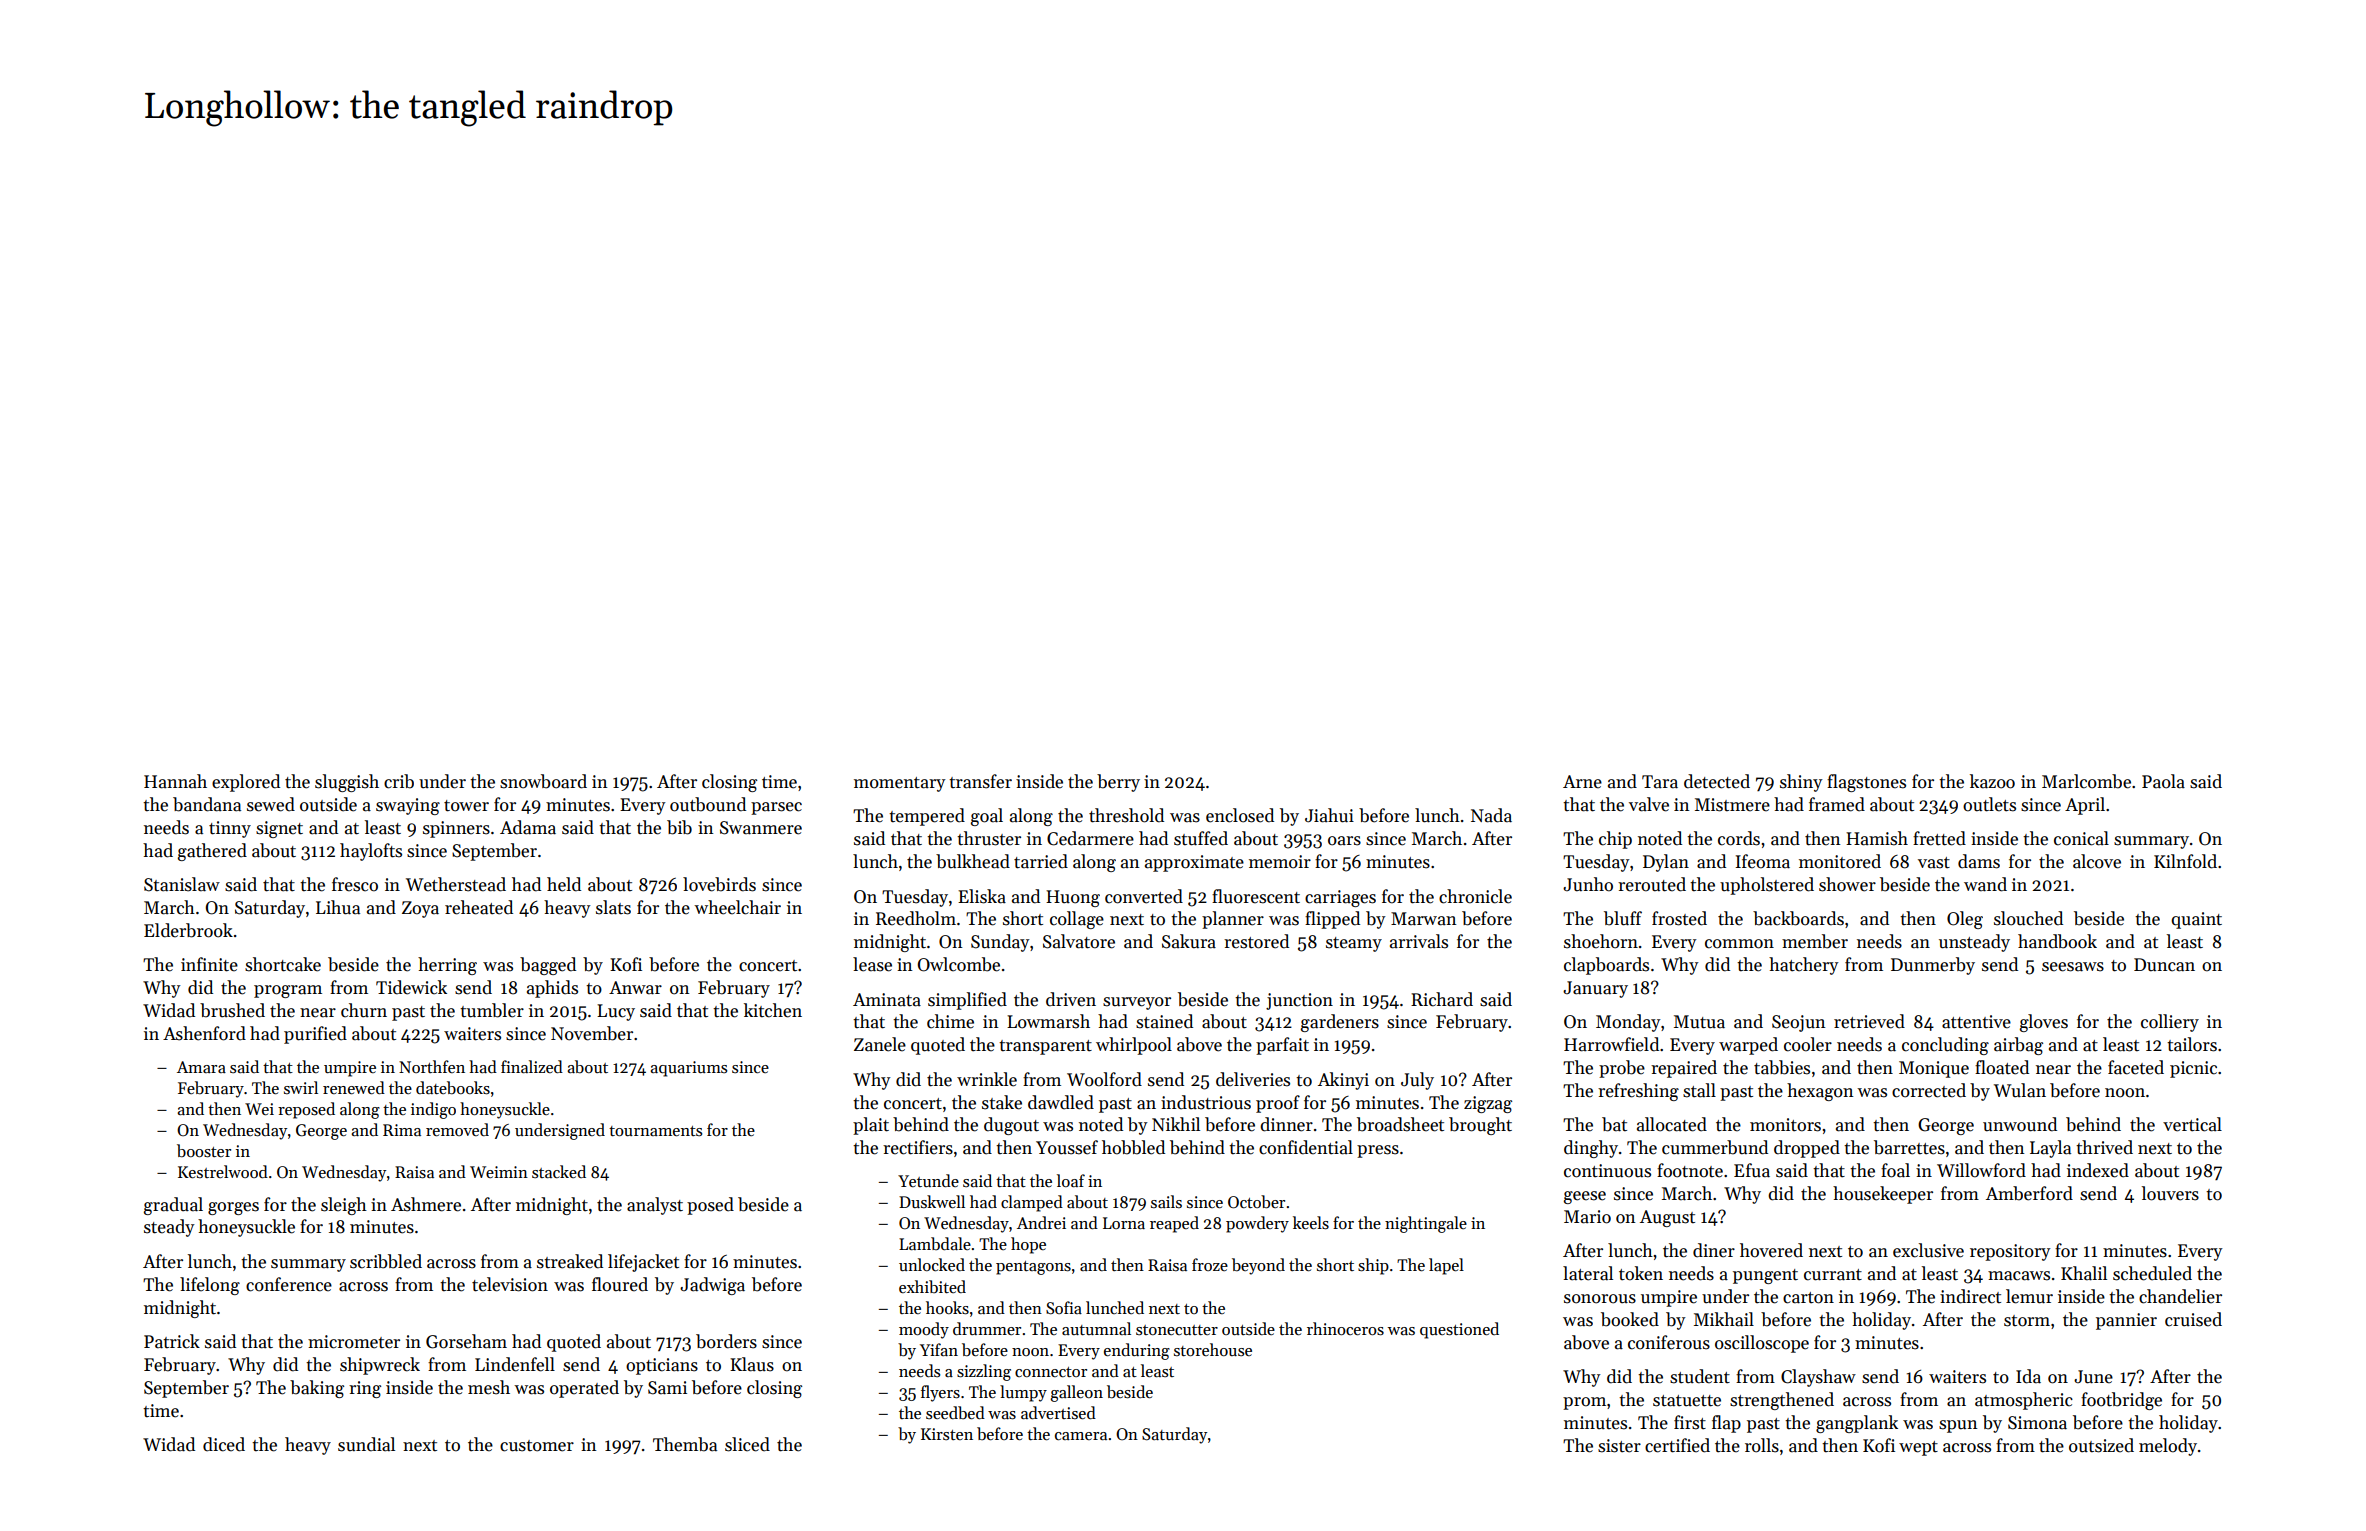 The width and height of the document is (2366, 1531). Describe the element at coordinates (347, 783) in the document. I see `sluggish` at that location.
